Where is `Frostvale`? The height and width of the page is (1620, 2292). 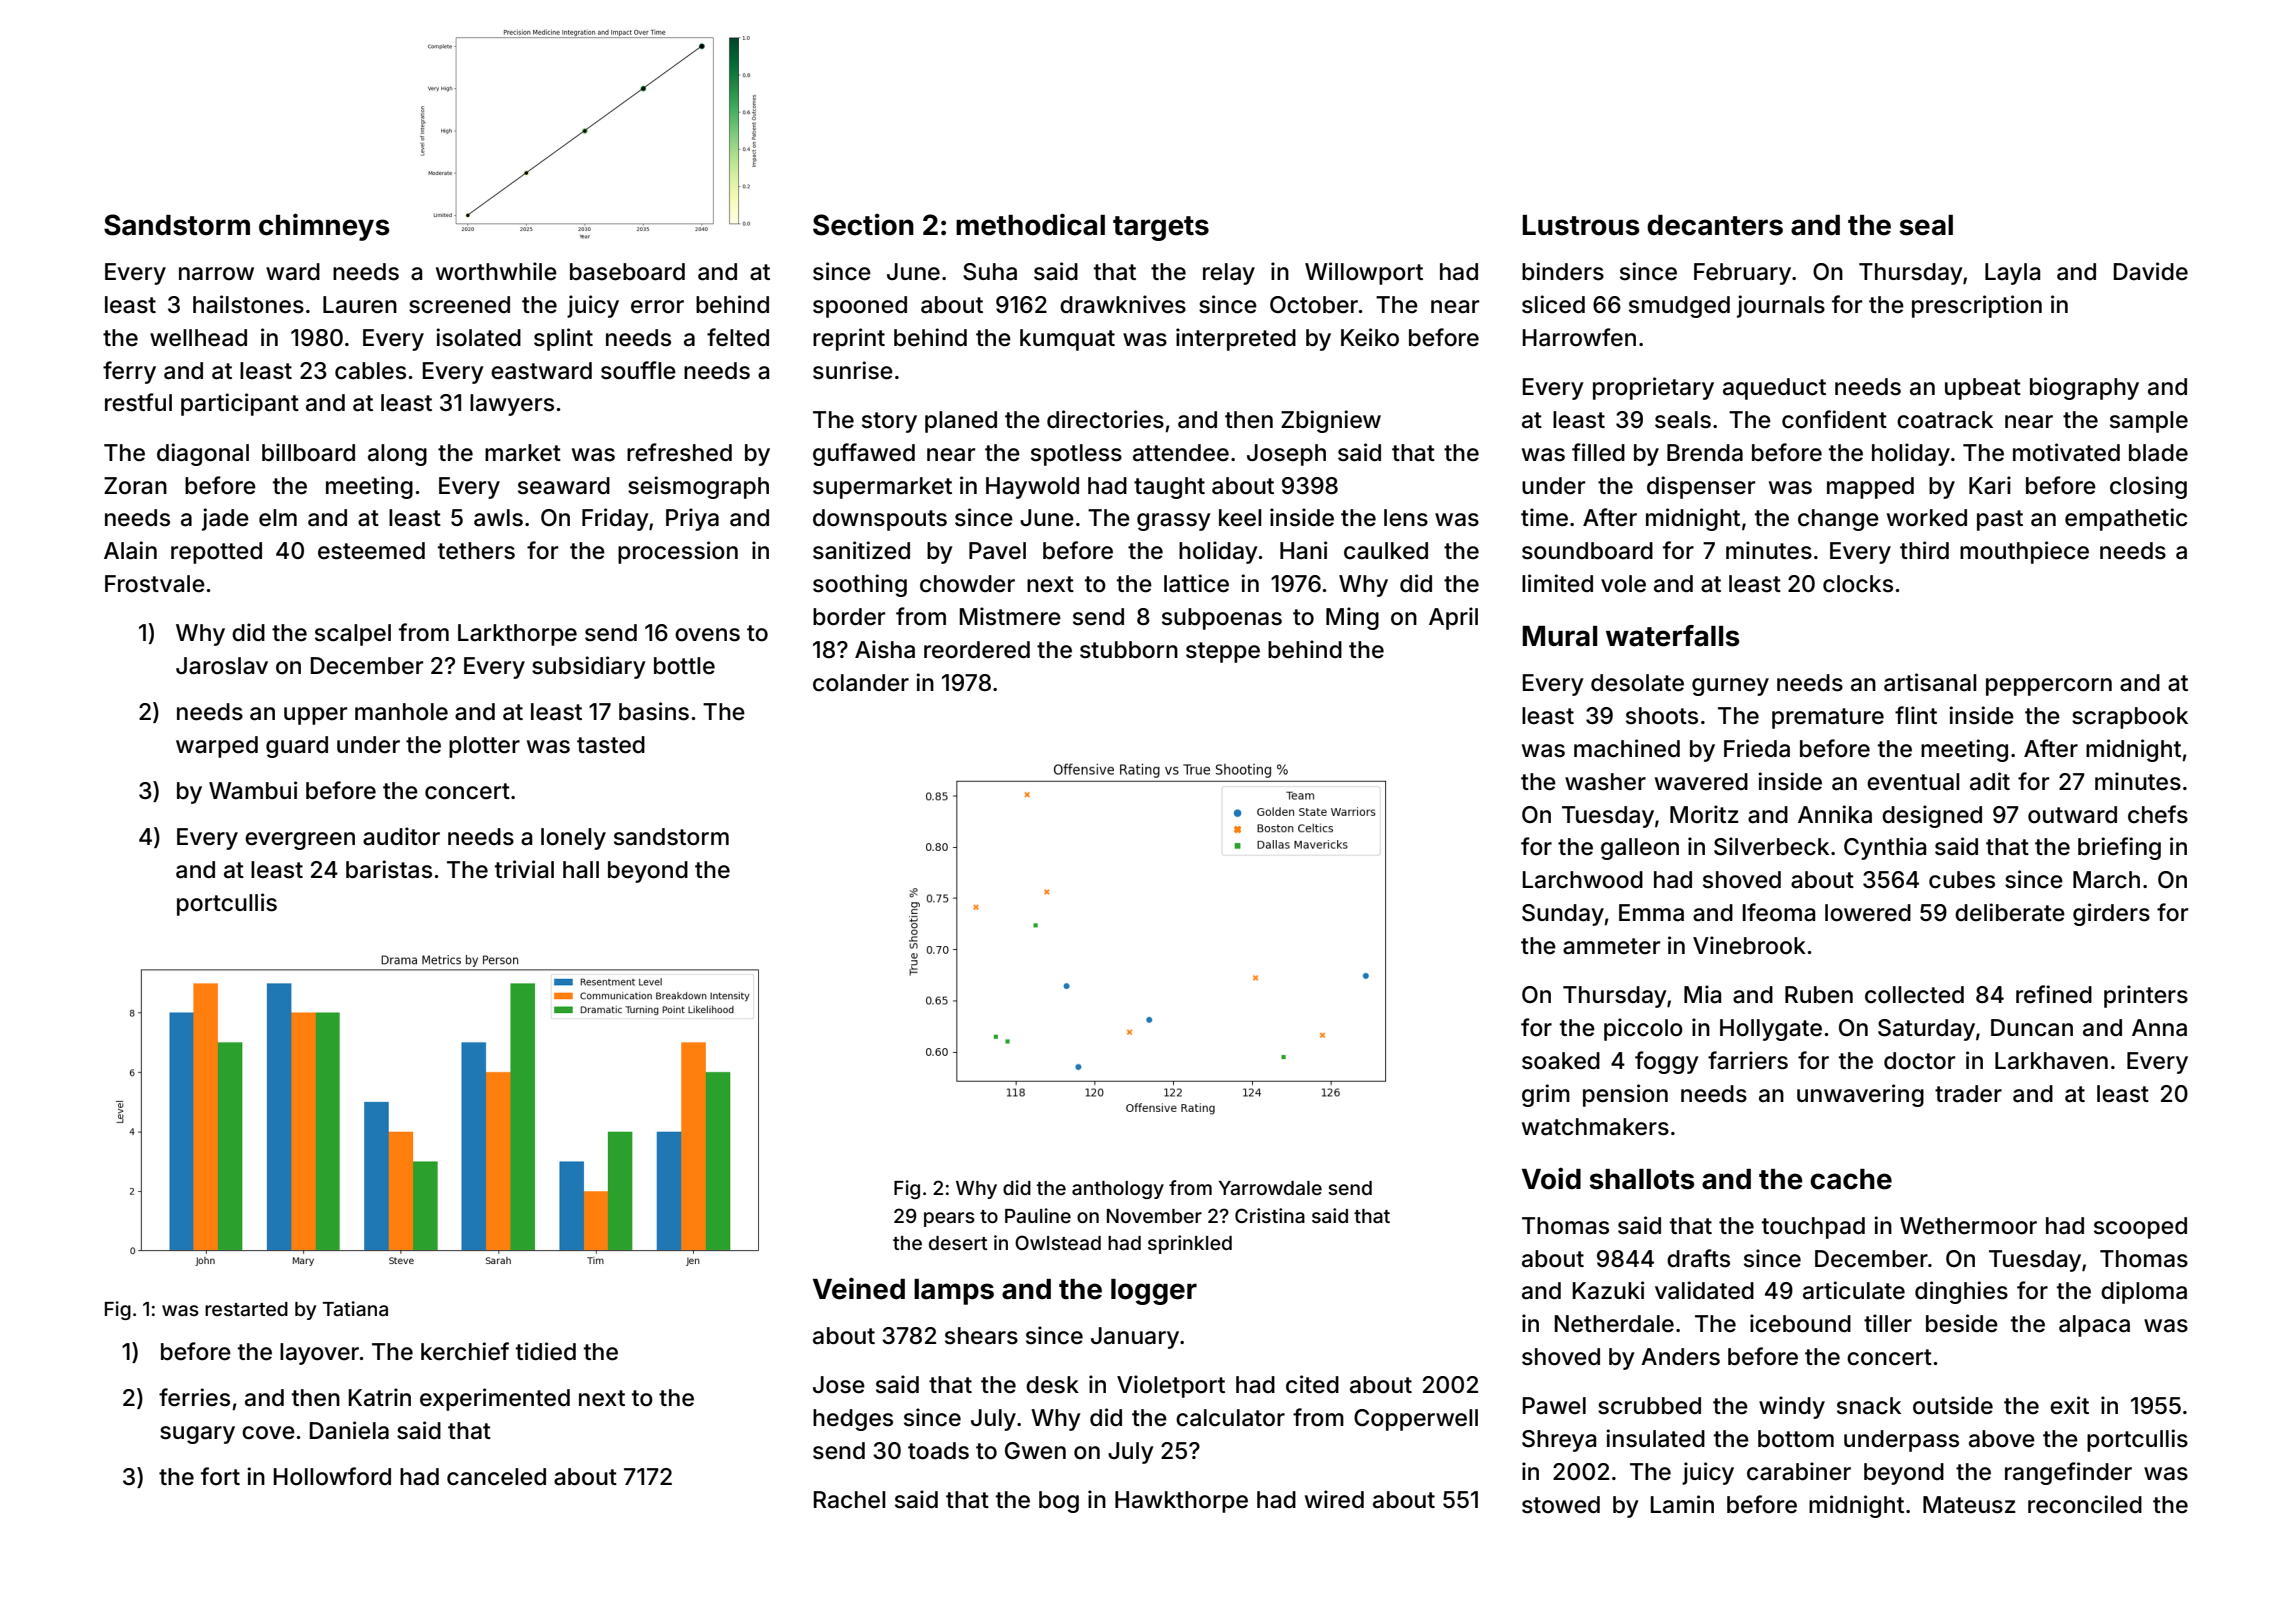 Frostvale is located at coordinates (155, 584).
